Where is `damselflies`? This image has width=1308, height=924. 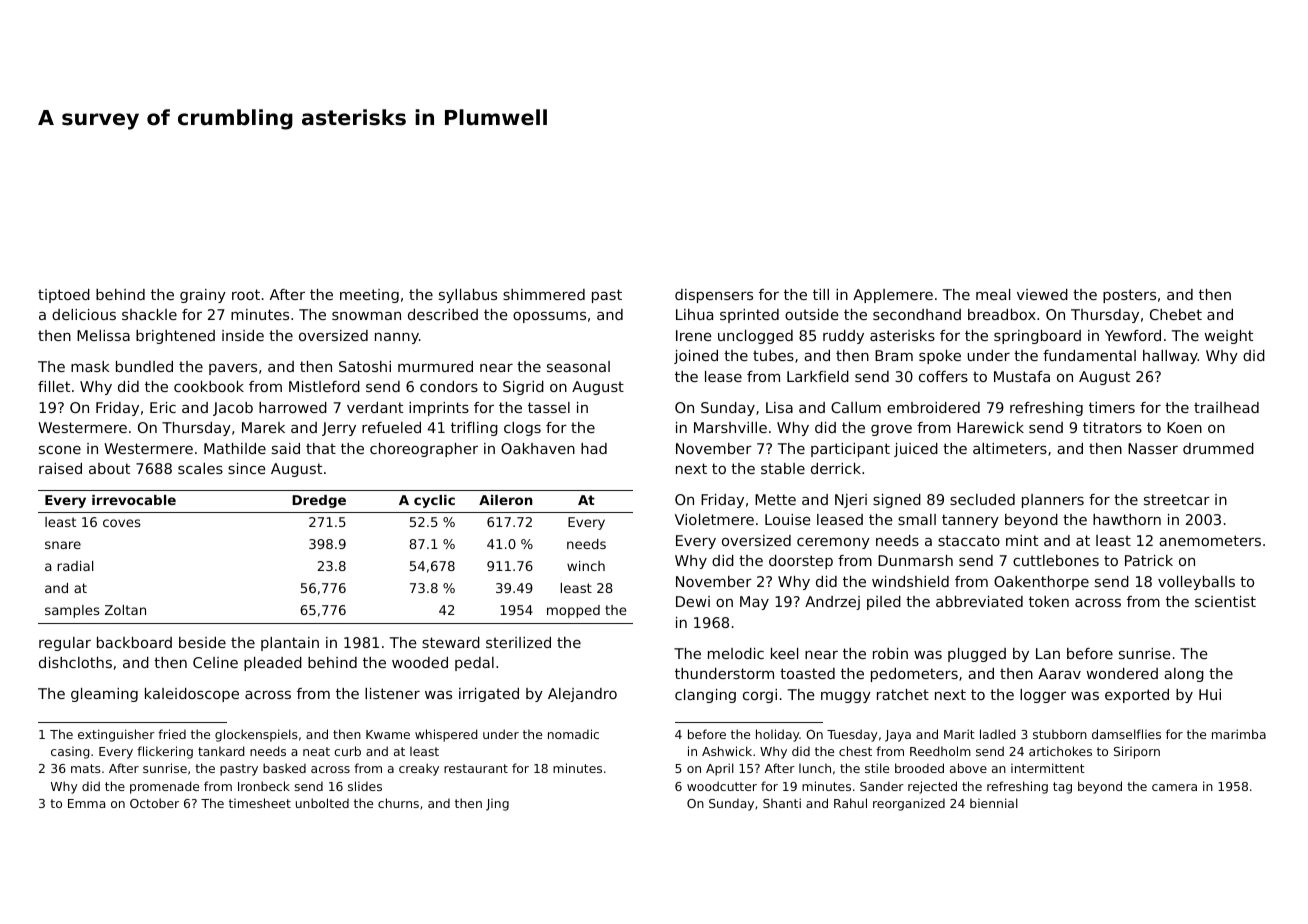
damselflies is located at coordinates (1126, 734).
